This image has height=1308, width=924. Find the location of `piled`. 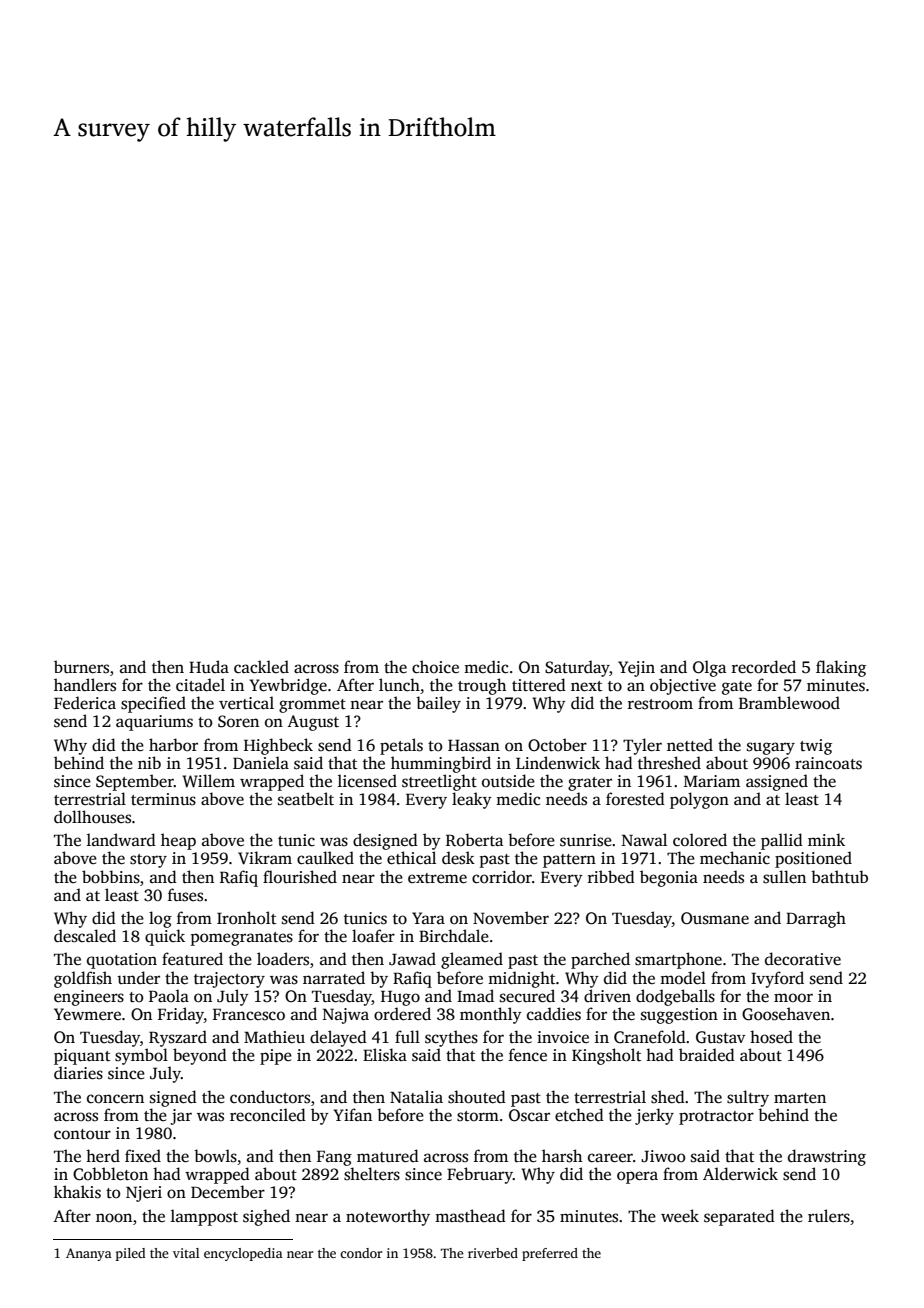

piled is located at coordinates (131, 1254).
